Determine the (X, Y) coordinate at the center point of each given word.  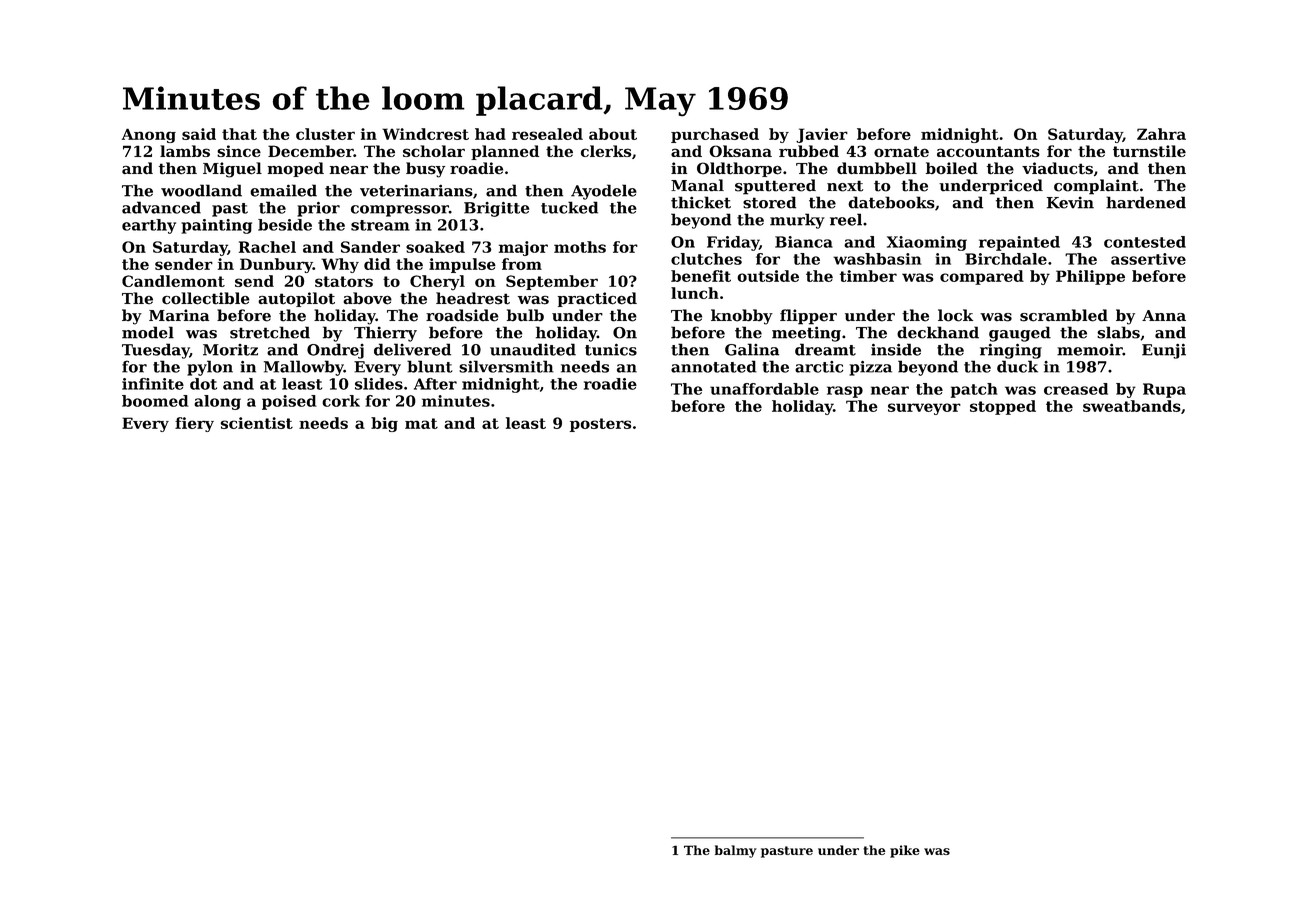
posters (600, 425)
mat (421, 423)
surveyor (924, 409)
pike (905, 851)
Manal (697, 185)
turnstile (1149, 151)
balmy (736, 851)
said (199, 134)
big (384, 424)
